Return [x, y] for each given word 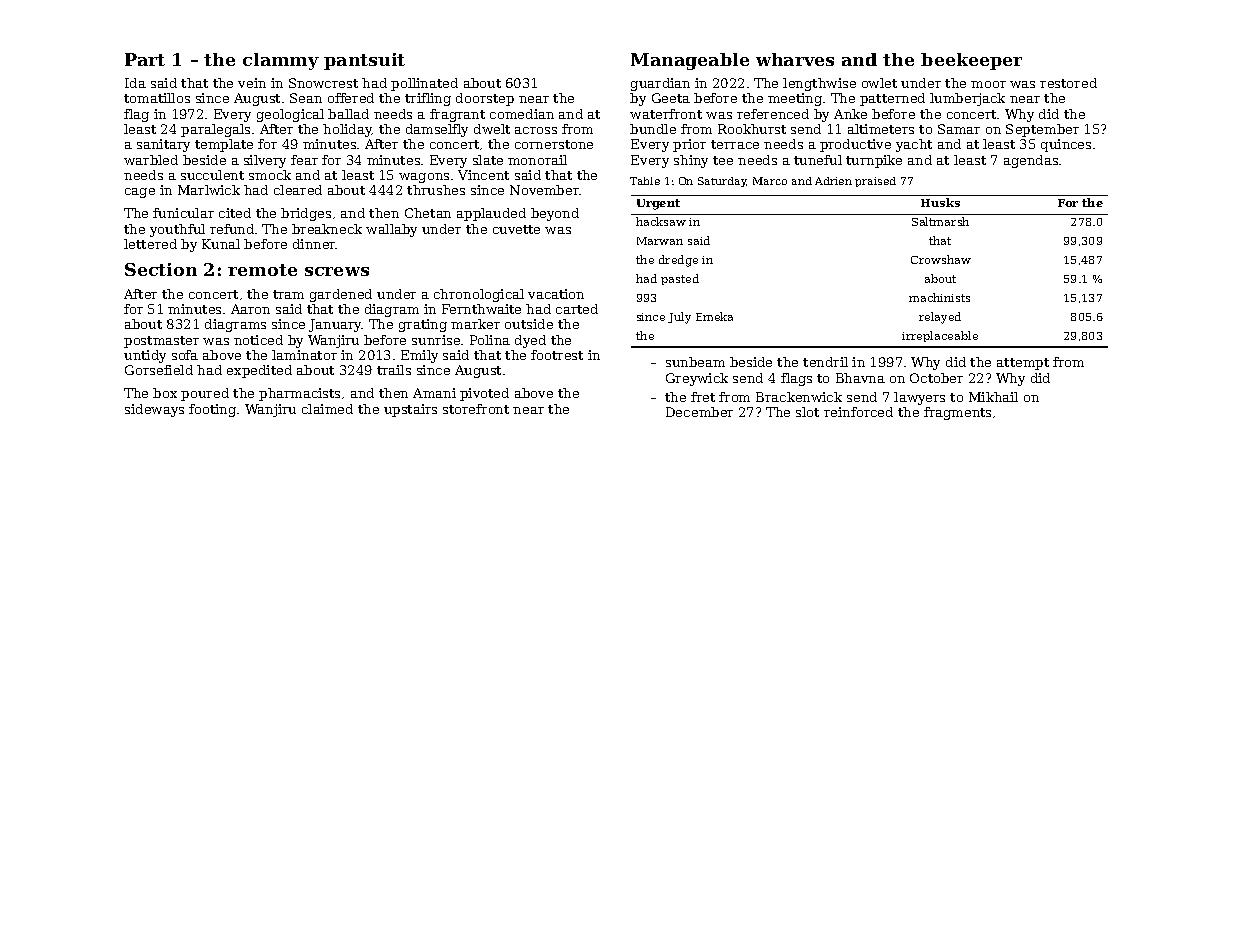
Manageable [690, 61]
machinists [939, 297]
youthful [177, 230]
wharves [795, 59]
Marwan [660, 241]
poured [205, 394]
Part [145, 59]
